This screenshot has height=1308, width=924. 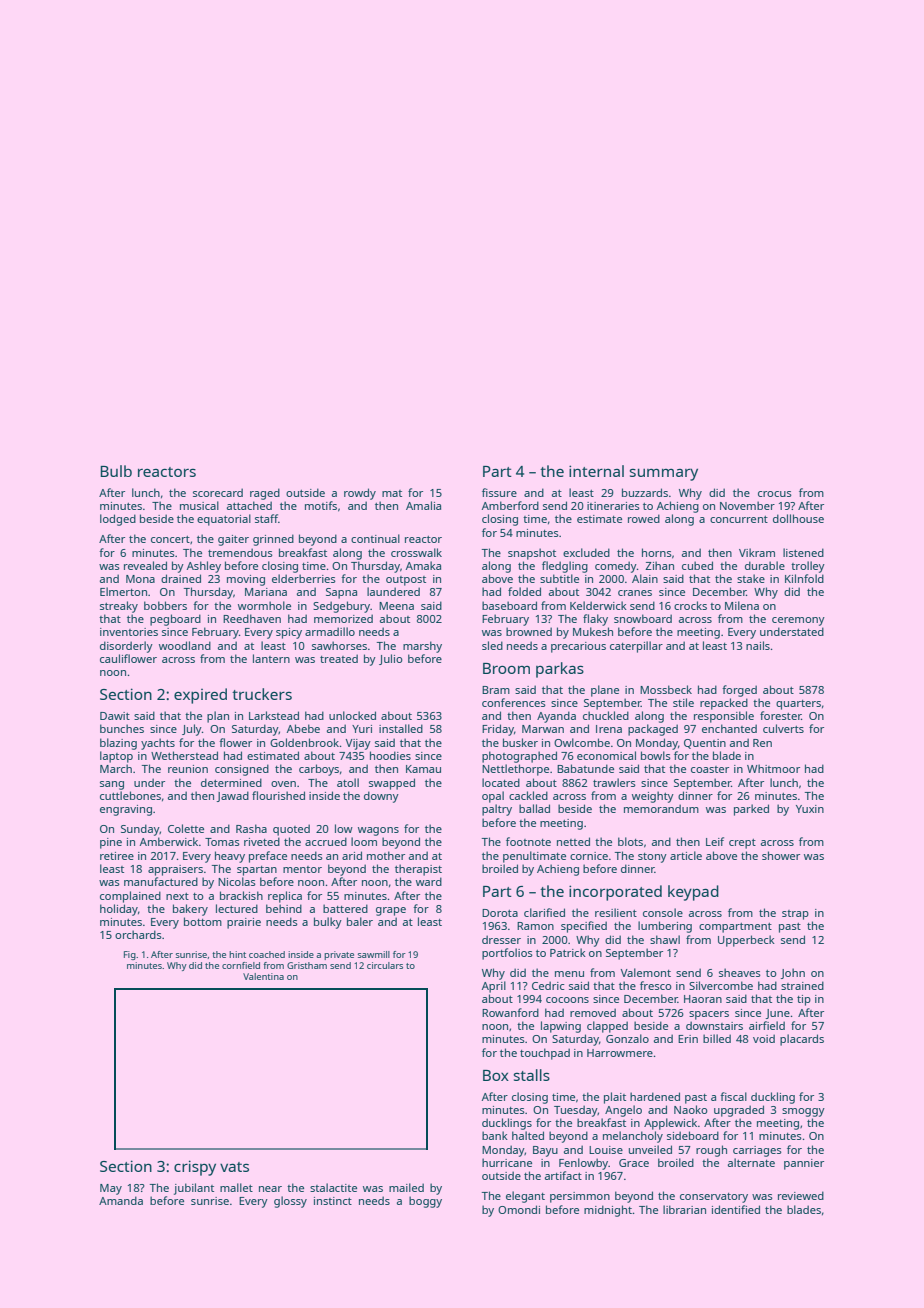 What do you see at coordinates (391, 911) in the screenshot?
I see `grape` at bounding box center [391, 911].
